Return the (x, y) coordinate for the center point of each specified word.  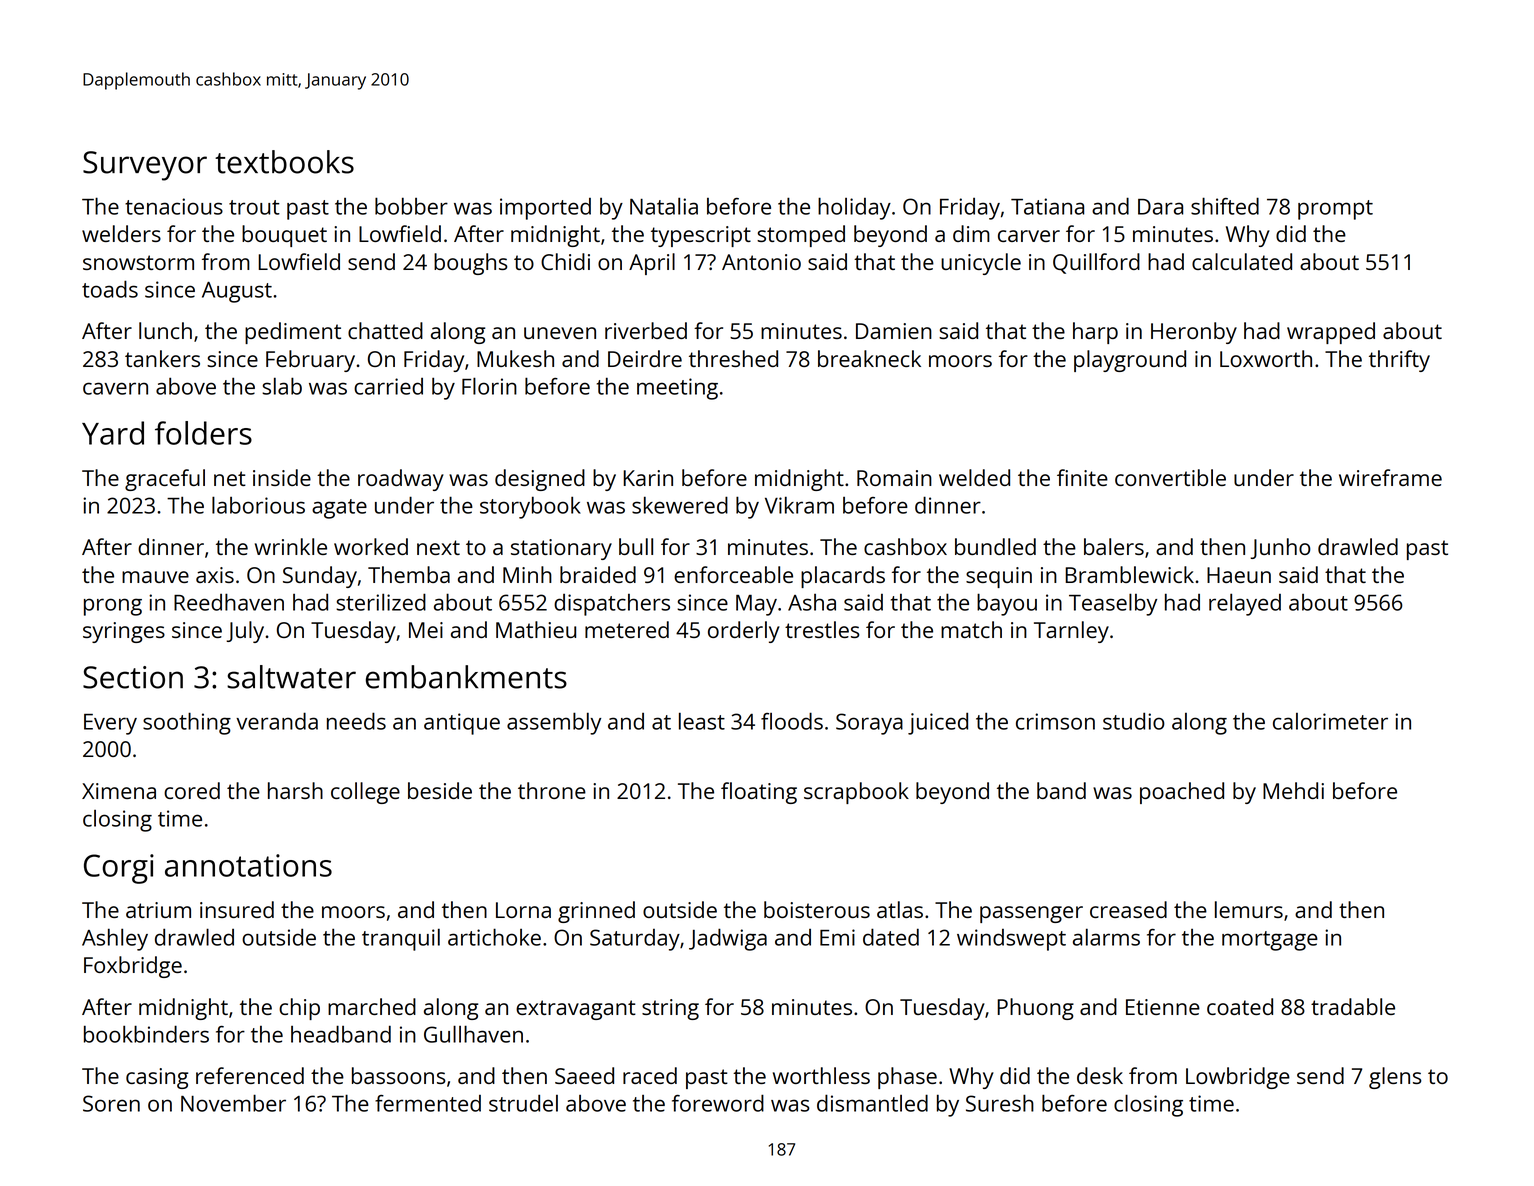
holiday (854, 208)
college (365, 793)
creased (1128, 909)
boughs (470, 264)
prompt (1335, 210)
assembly (554, 723)
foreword (718, 1103)
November (233, 1103)
